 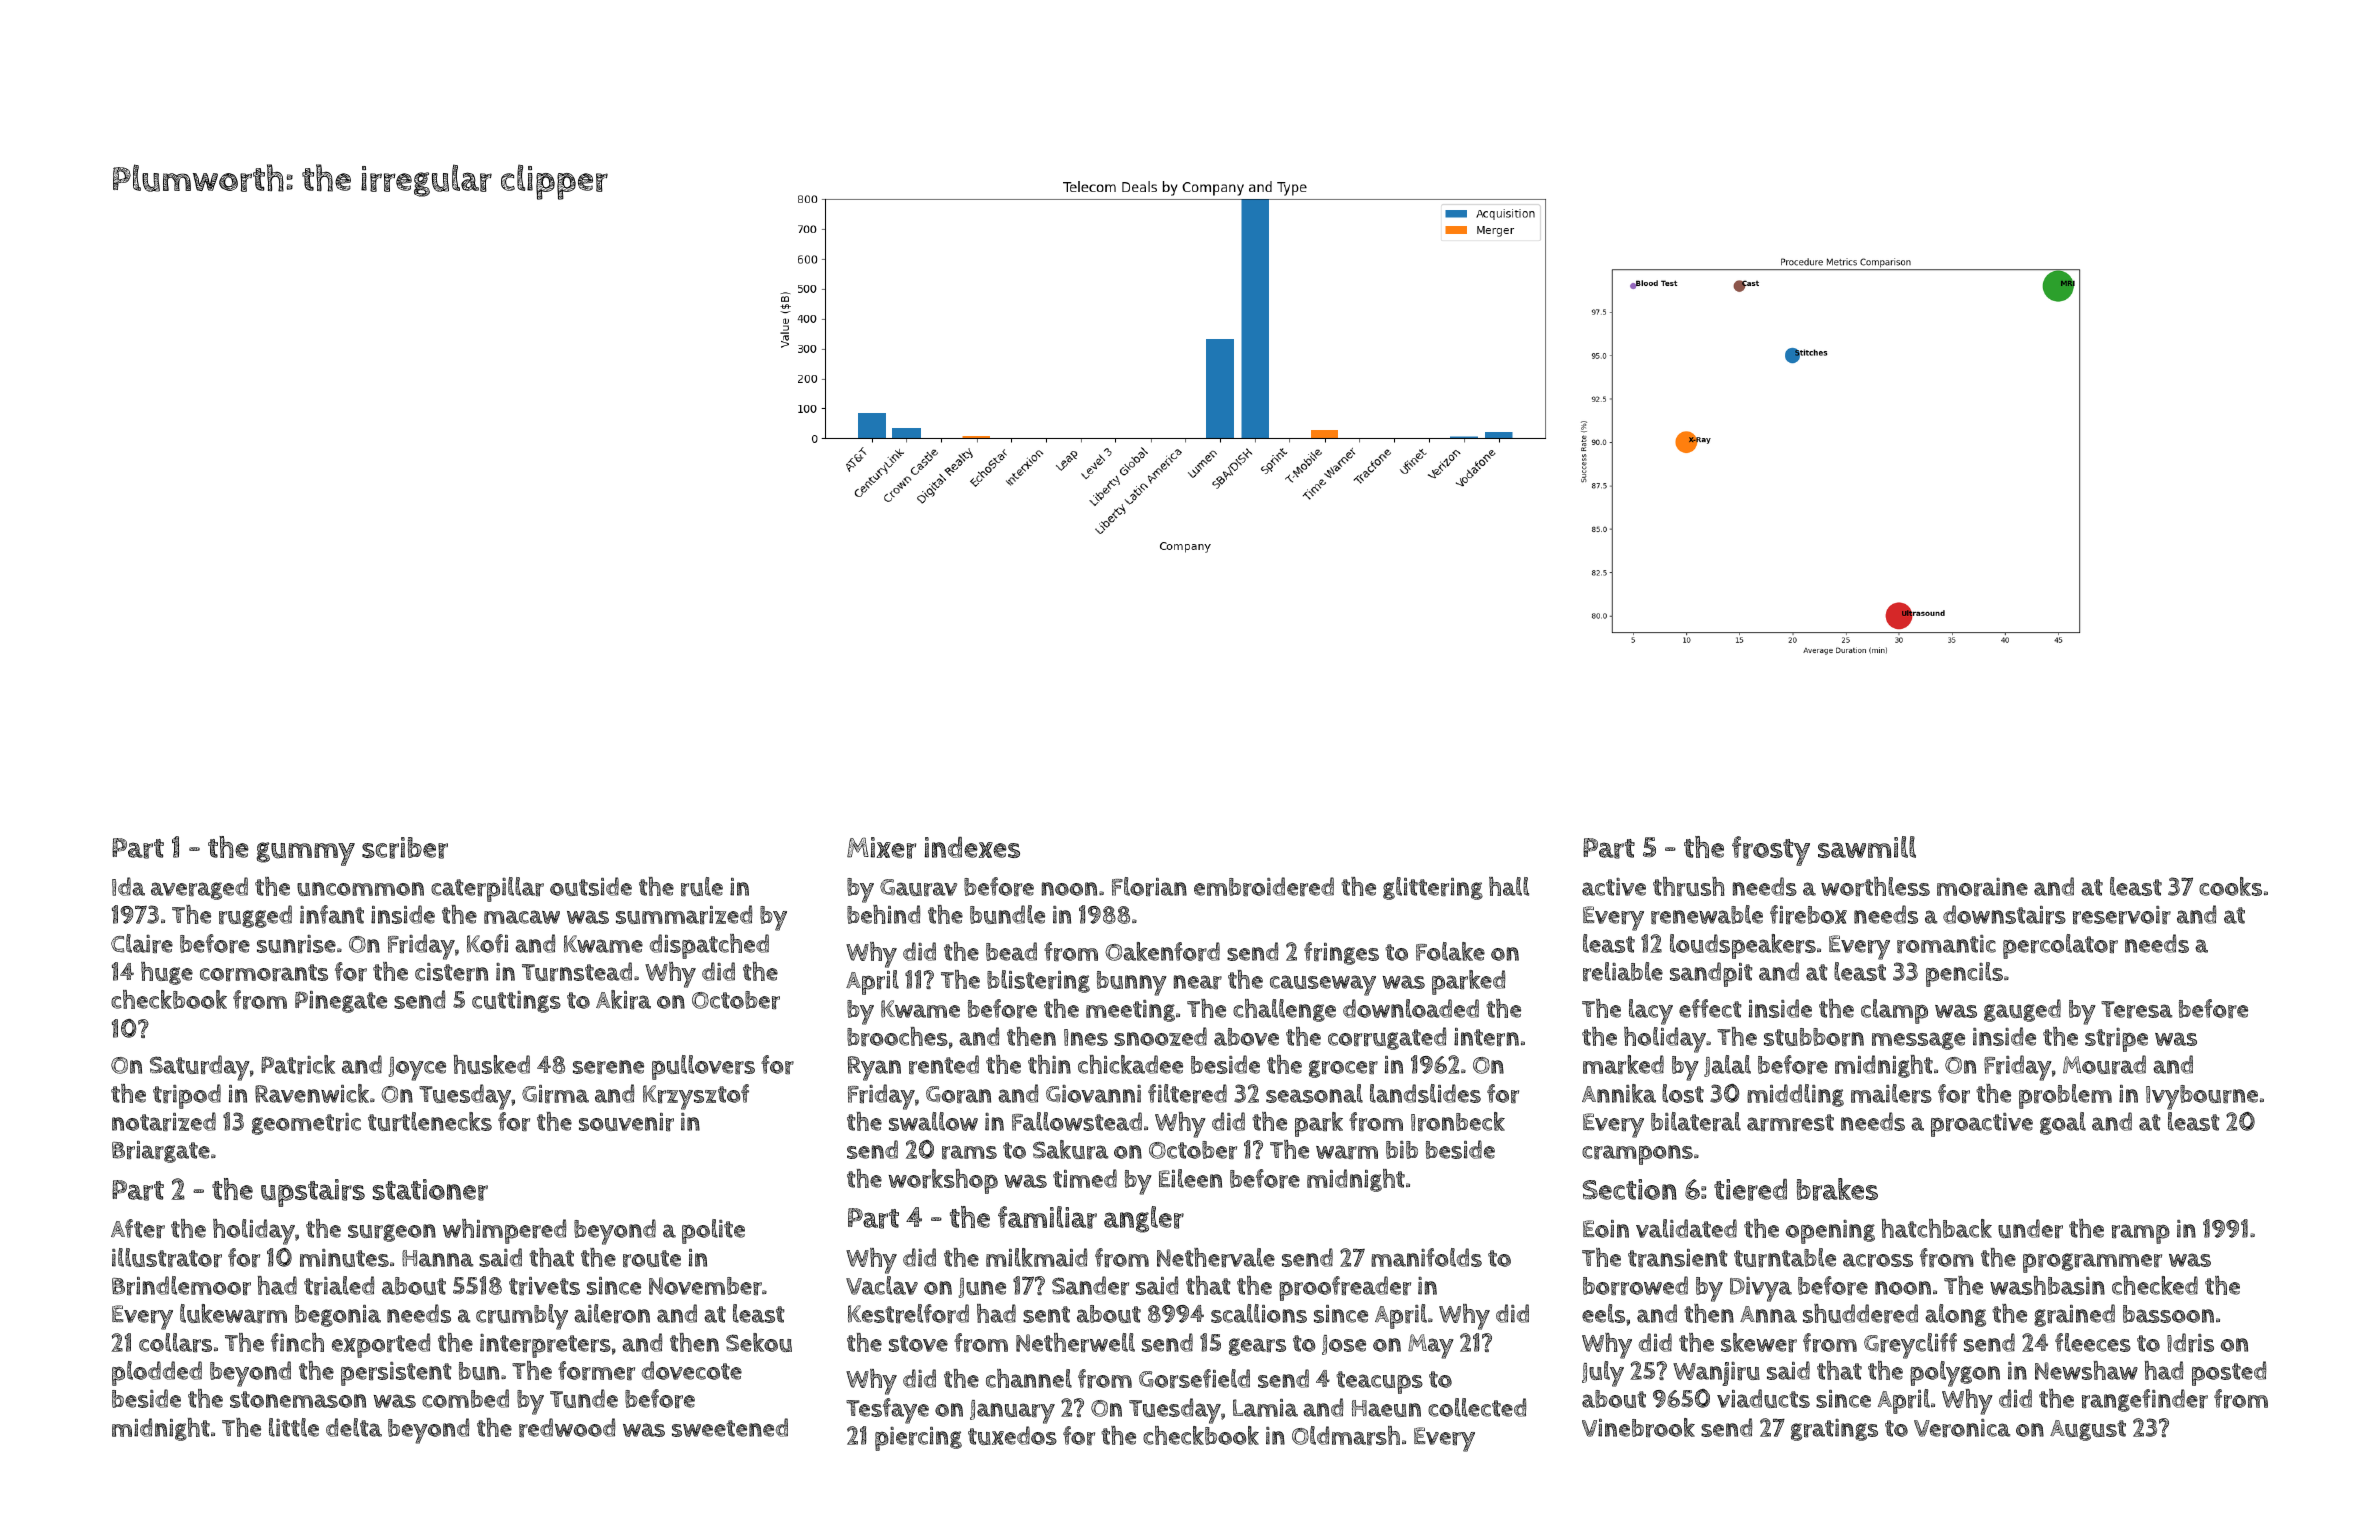 What do you see at coordinates (2092, 1263) in the page?
I see `programmer` at bounding box center [2092, 1263].
